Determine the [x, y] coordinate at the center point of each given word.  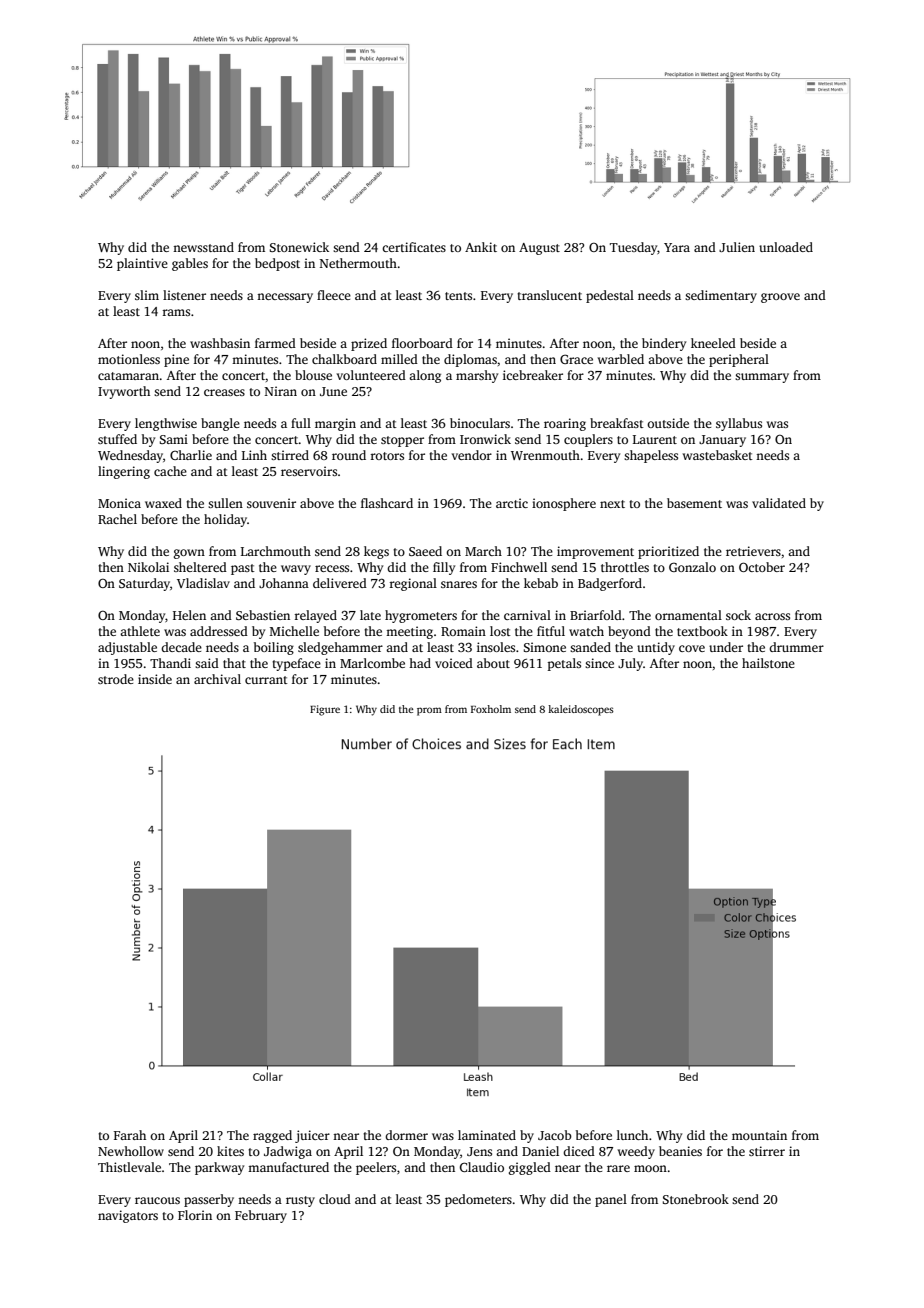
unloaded [786, 247]
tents [458, 296]
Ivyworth [124, 392]
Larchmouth [276, 551]
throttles [625, 567]
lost [500, 631]
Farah [130, 1135]
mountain [759, 1135]
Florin [195, 1215]
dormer [406, 1135]
